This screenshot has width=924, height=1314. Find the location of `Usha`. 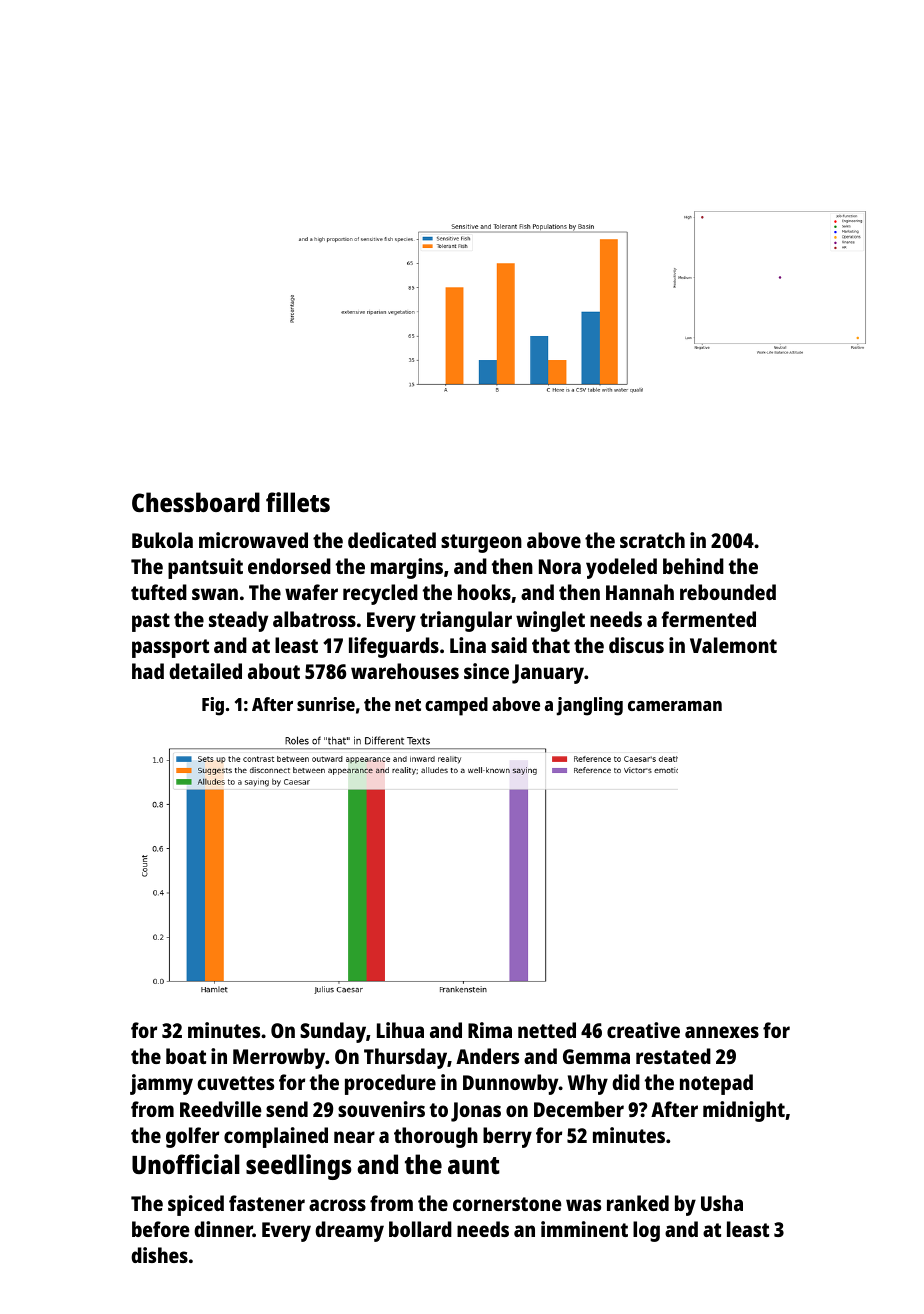

Usha is located at coordinates (722, 1203).
